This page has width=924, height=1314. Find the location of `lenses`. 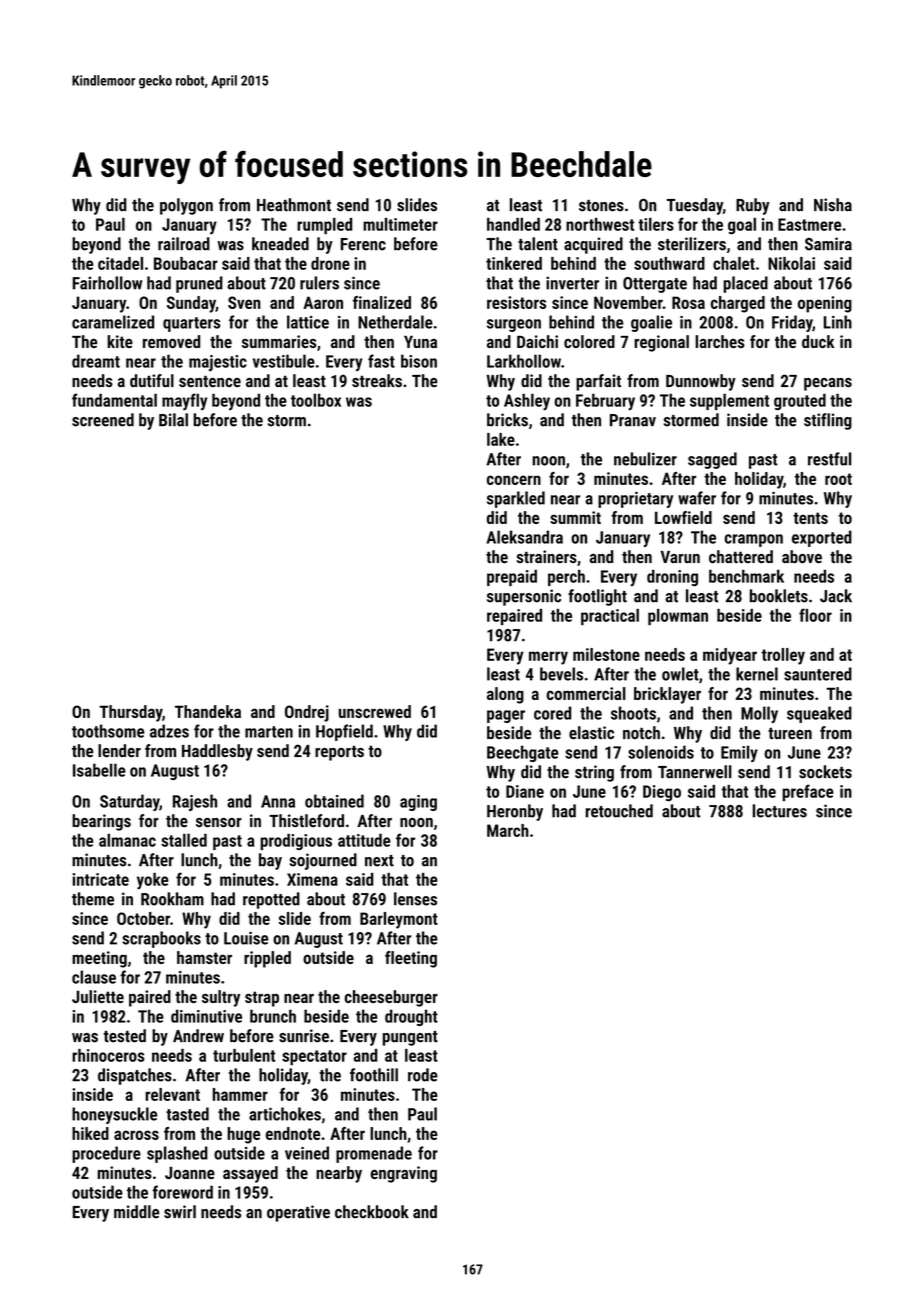

lenses is located at coordinates (415, 899).
